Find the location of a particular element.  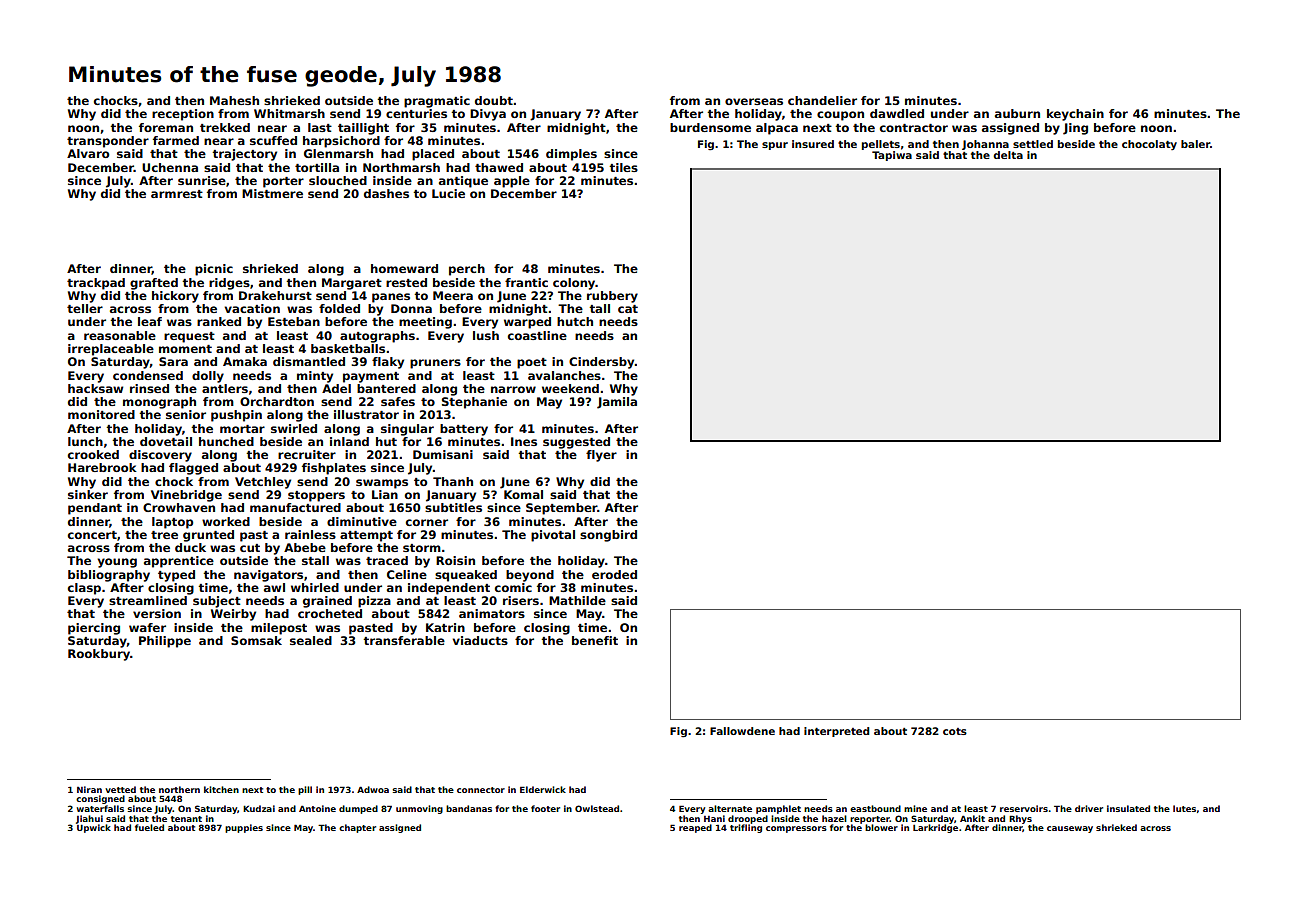

burdensome is located at coordinates (710, 127).
